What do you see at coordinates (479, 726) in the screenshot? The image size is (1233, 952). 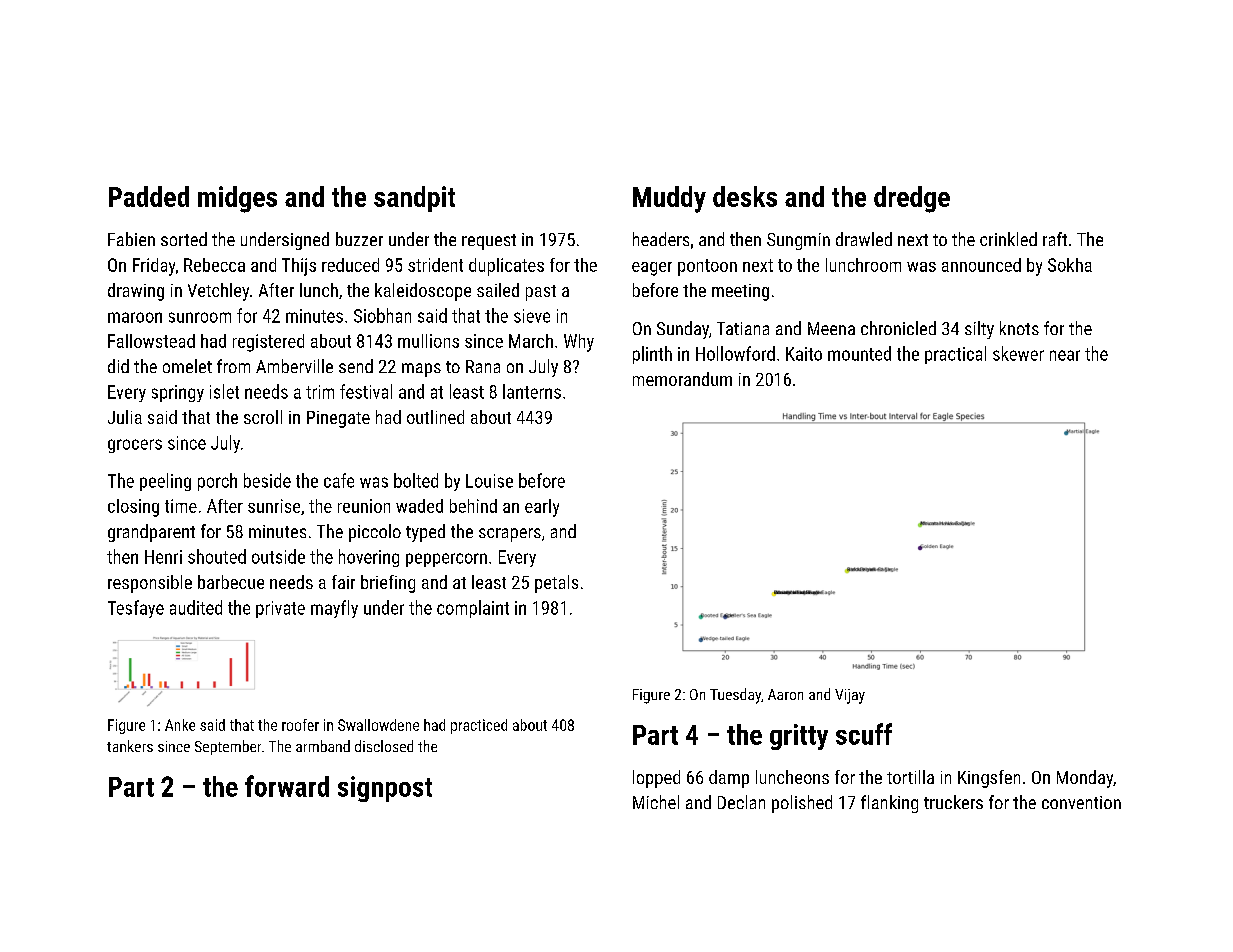 I see `practiced` at bounding box center [479, 726].
